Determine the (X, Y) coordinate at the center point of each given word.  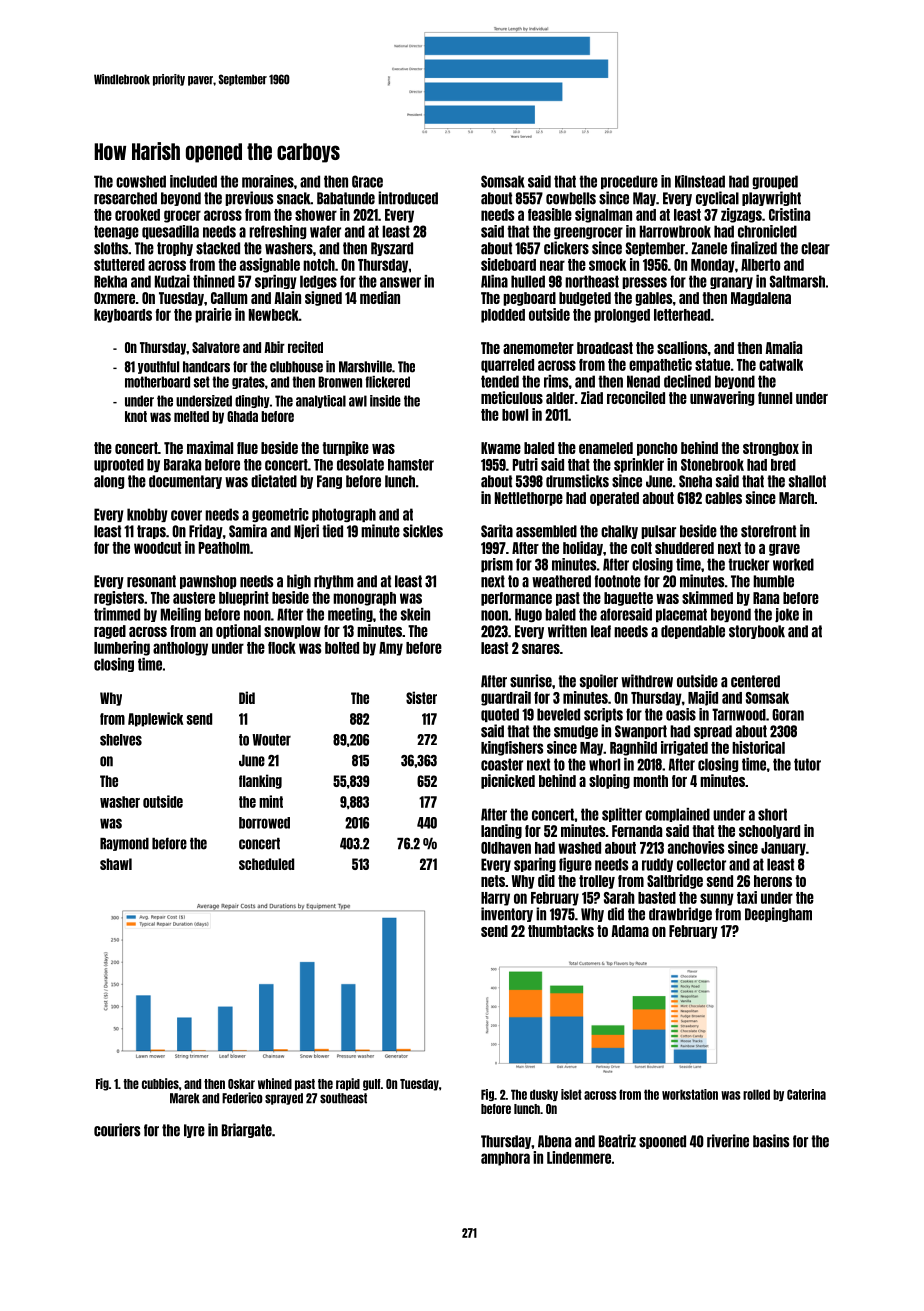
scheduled (266, 864)
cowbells (571, 198)
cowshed (141, 181)
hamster (411, 465)
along (109, 482)
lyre (194, 1131)
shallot (807, 481)
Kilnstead (700, 181)
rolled (756, 1094)
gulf (372, 1085)
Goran (788, 715)
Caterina (806, 1094)
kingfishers (512, 748)
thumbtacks (561, 931)
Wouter (271, 740)
